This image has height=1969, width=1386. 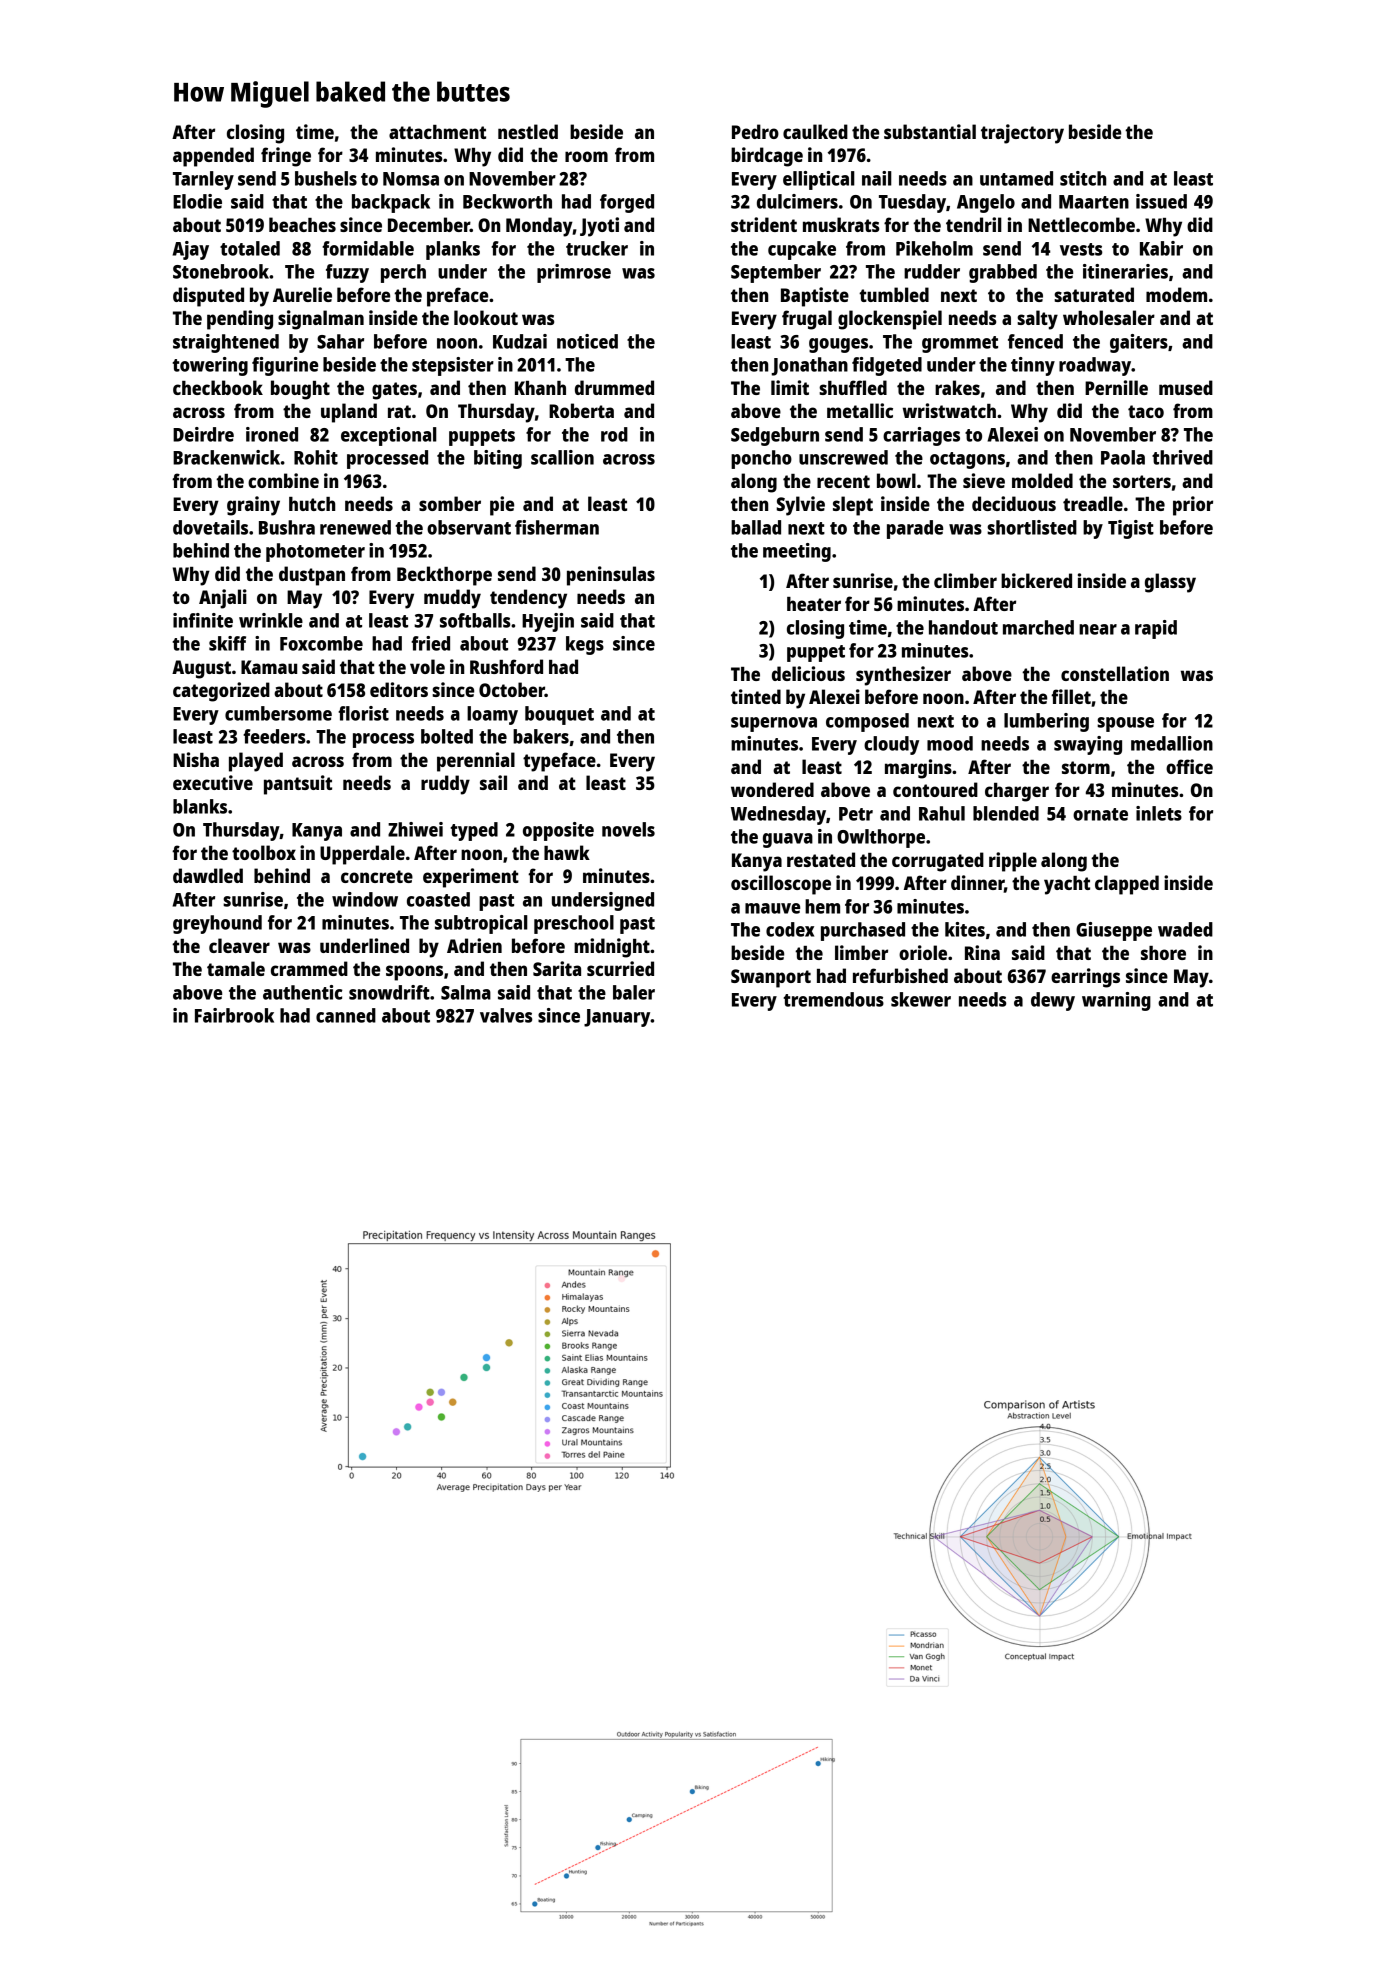 What do you see at coordinates (321, 320) in the image?
I see `signalman` at bounding box center [321, 320].
